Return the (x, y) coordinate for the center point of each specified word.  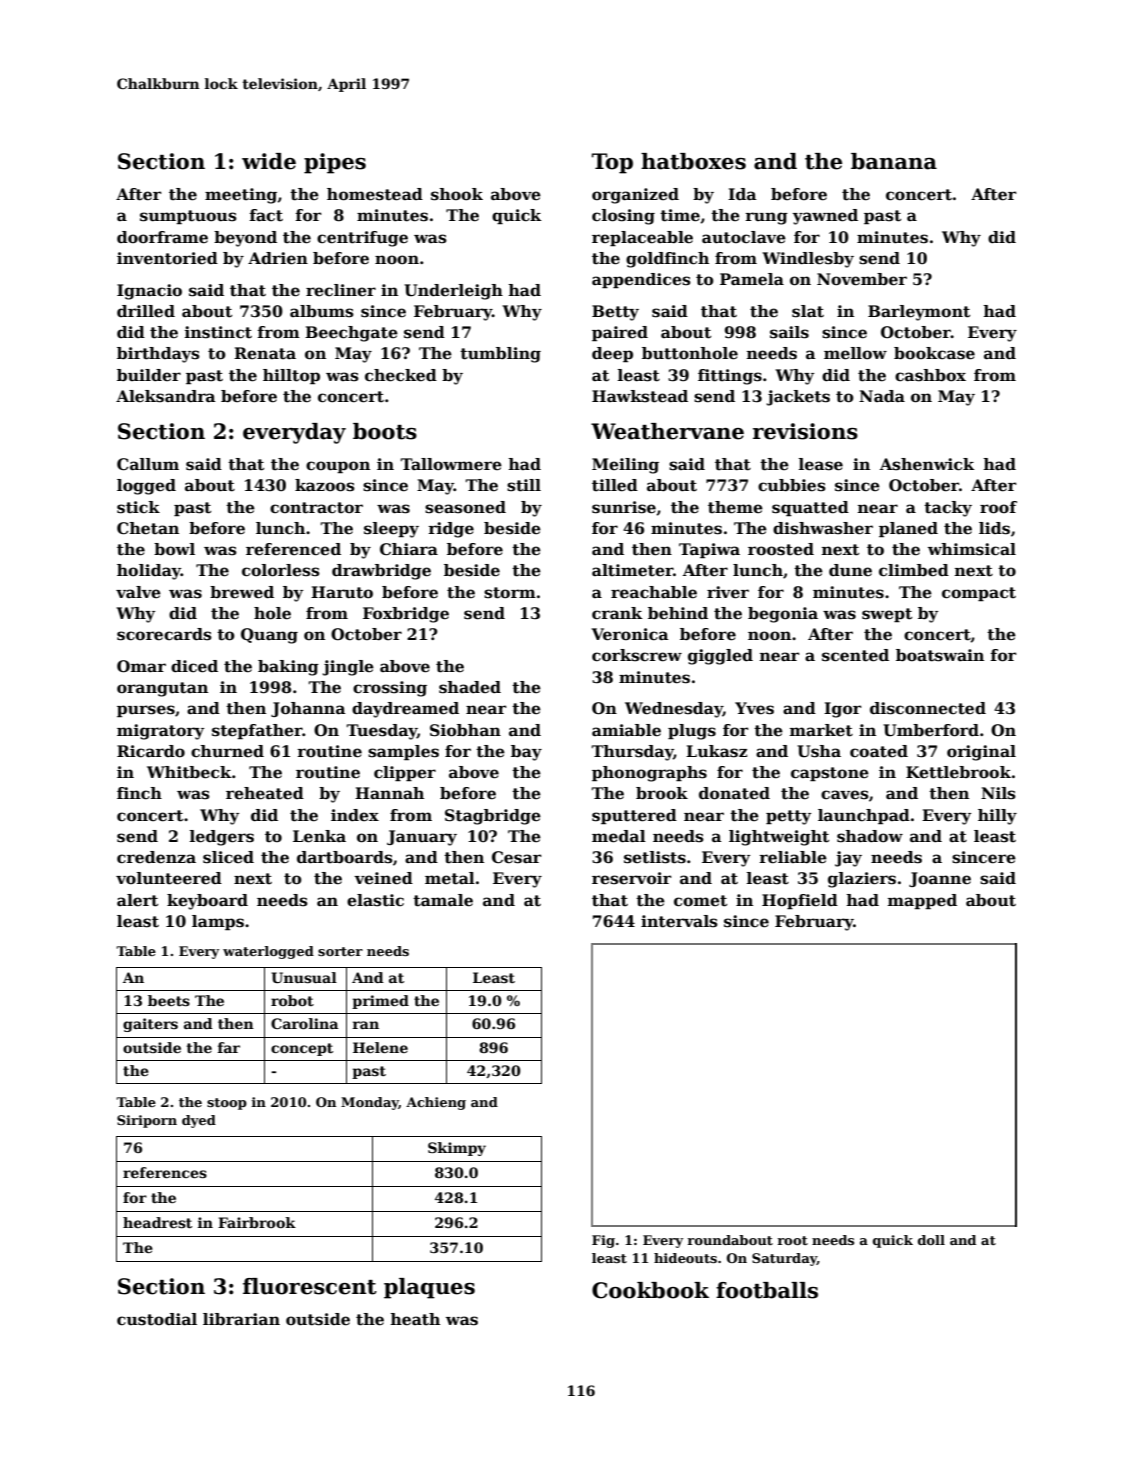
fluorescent (310, 1286)
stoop (227, 1104)
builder (149, 375)
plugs (692, 732)
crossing (390, 689)
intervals (679, 921)
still (524, 485)
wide (269, 161)
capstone (830, 774)
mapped (922, 901)
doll (931, 1240)
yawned (825, 217)
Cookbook (650, 1290)
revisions (805, 431)
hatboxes (693, 161)
